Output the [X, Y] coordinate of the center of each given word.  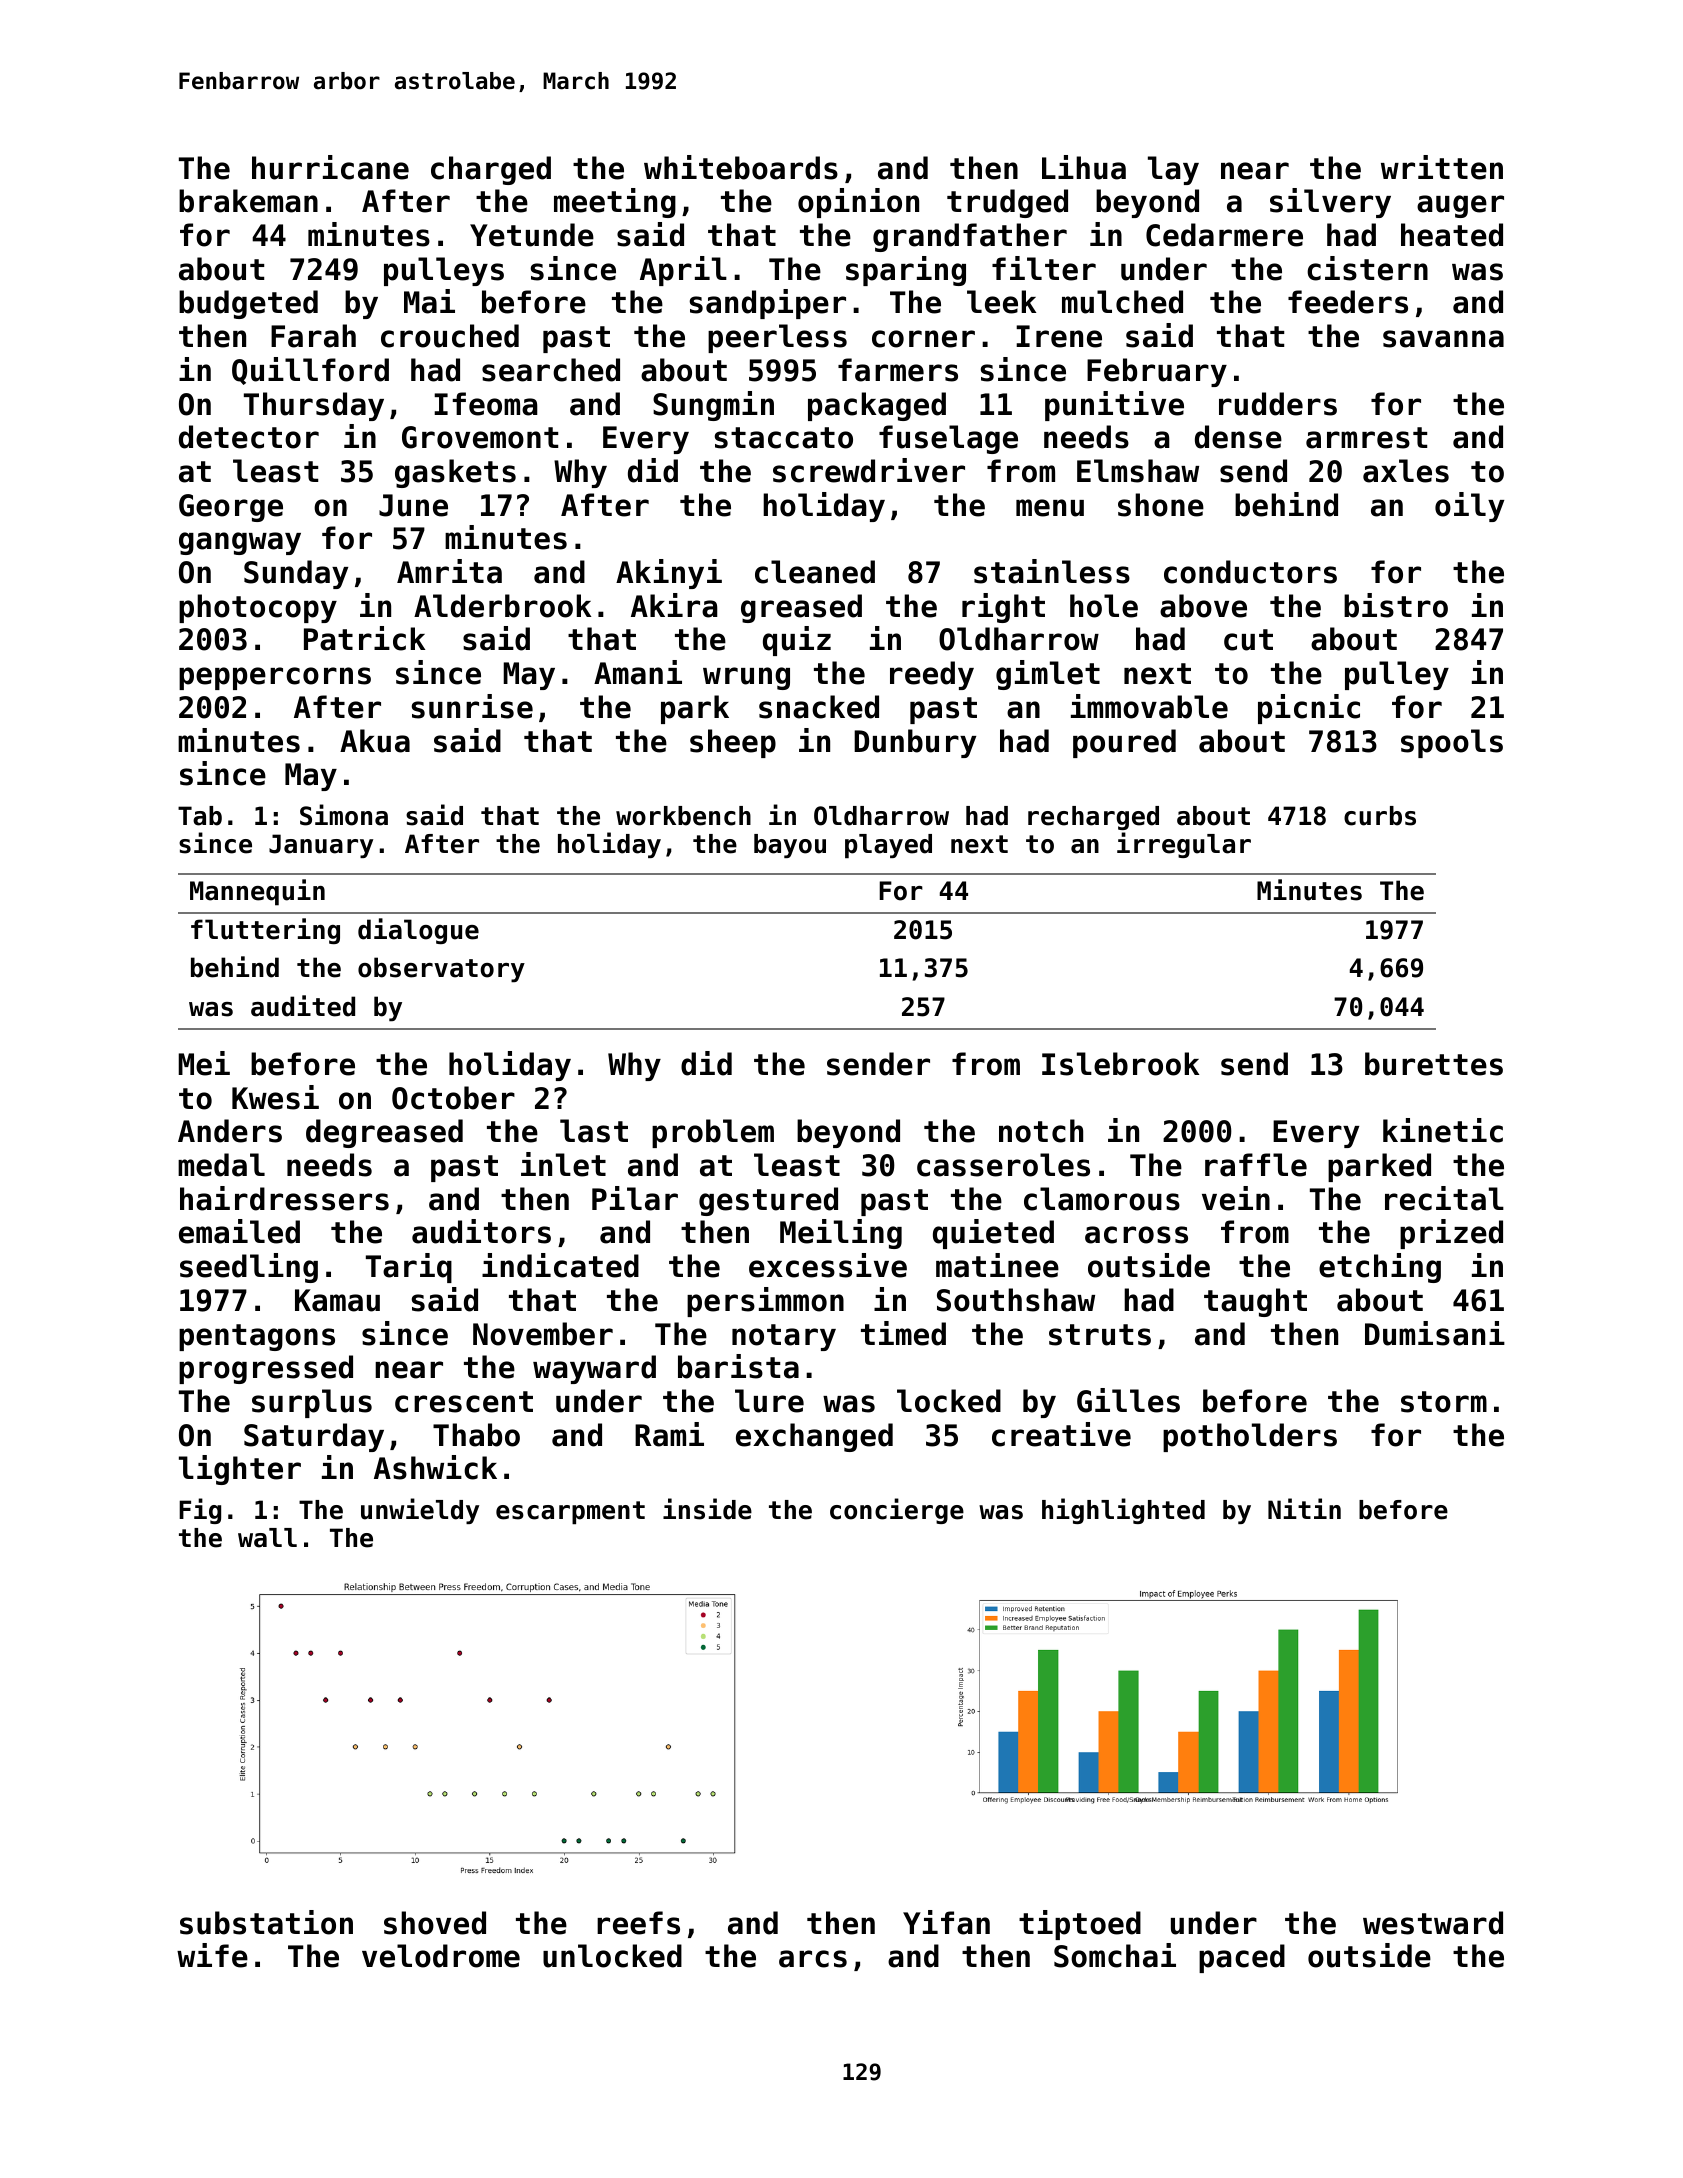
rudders [1278, 404]
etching [1380, 1268]
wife [212, 1955]
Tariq [409, 1268]
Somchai [1115, 1955]
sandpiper [768, 304]
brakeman [248, 201]
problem [713, 1133]
